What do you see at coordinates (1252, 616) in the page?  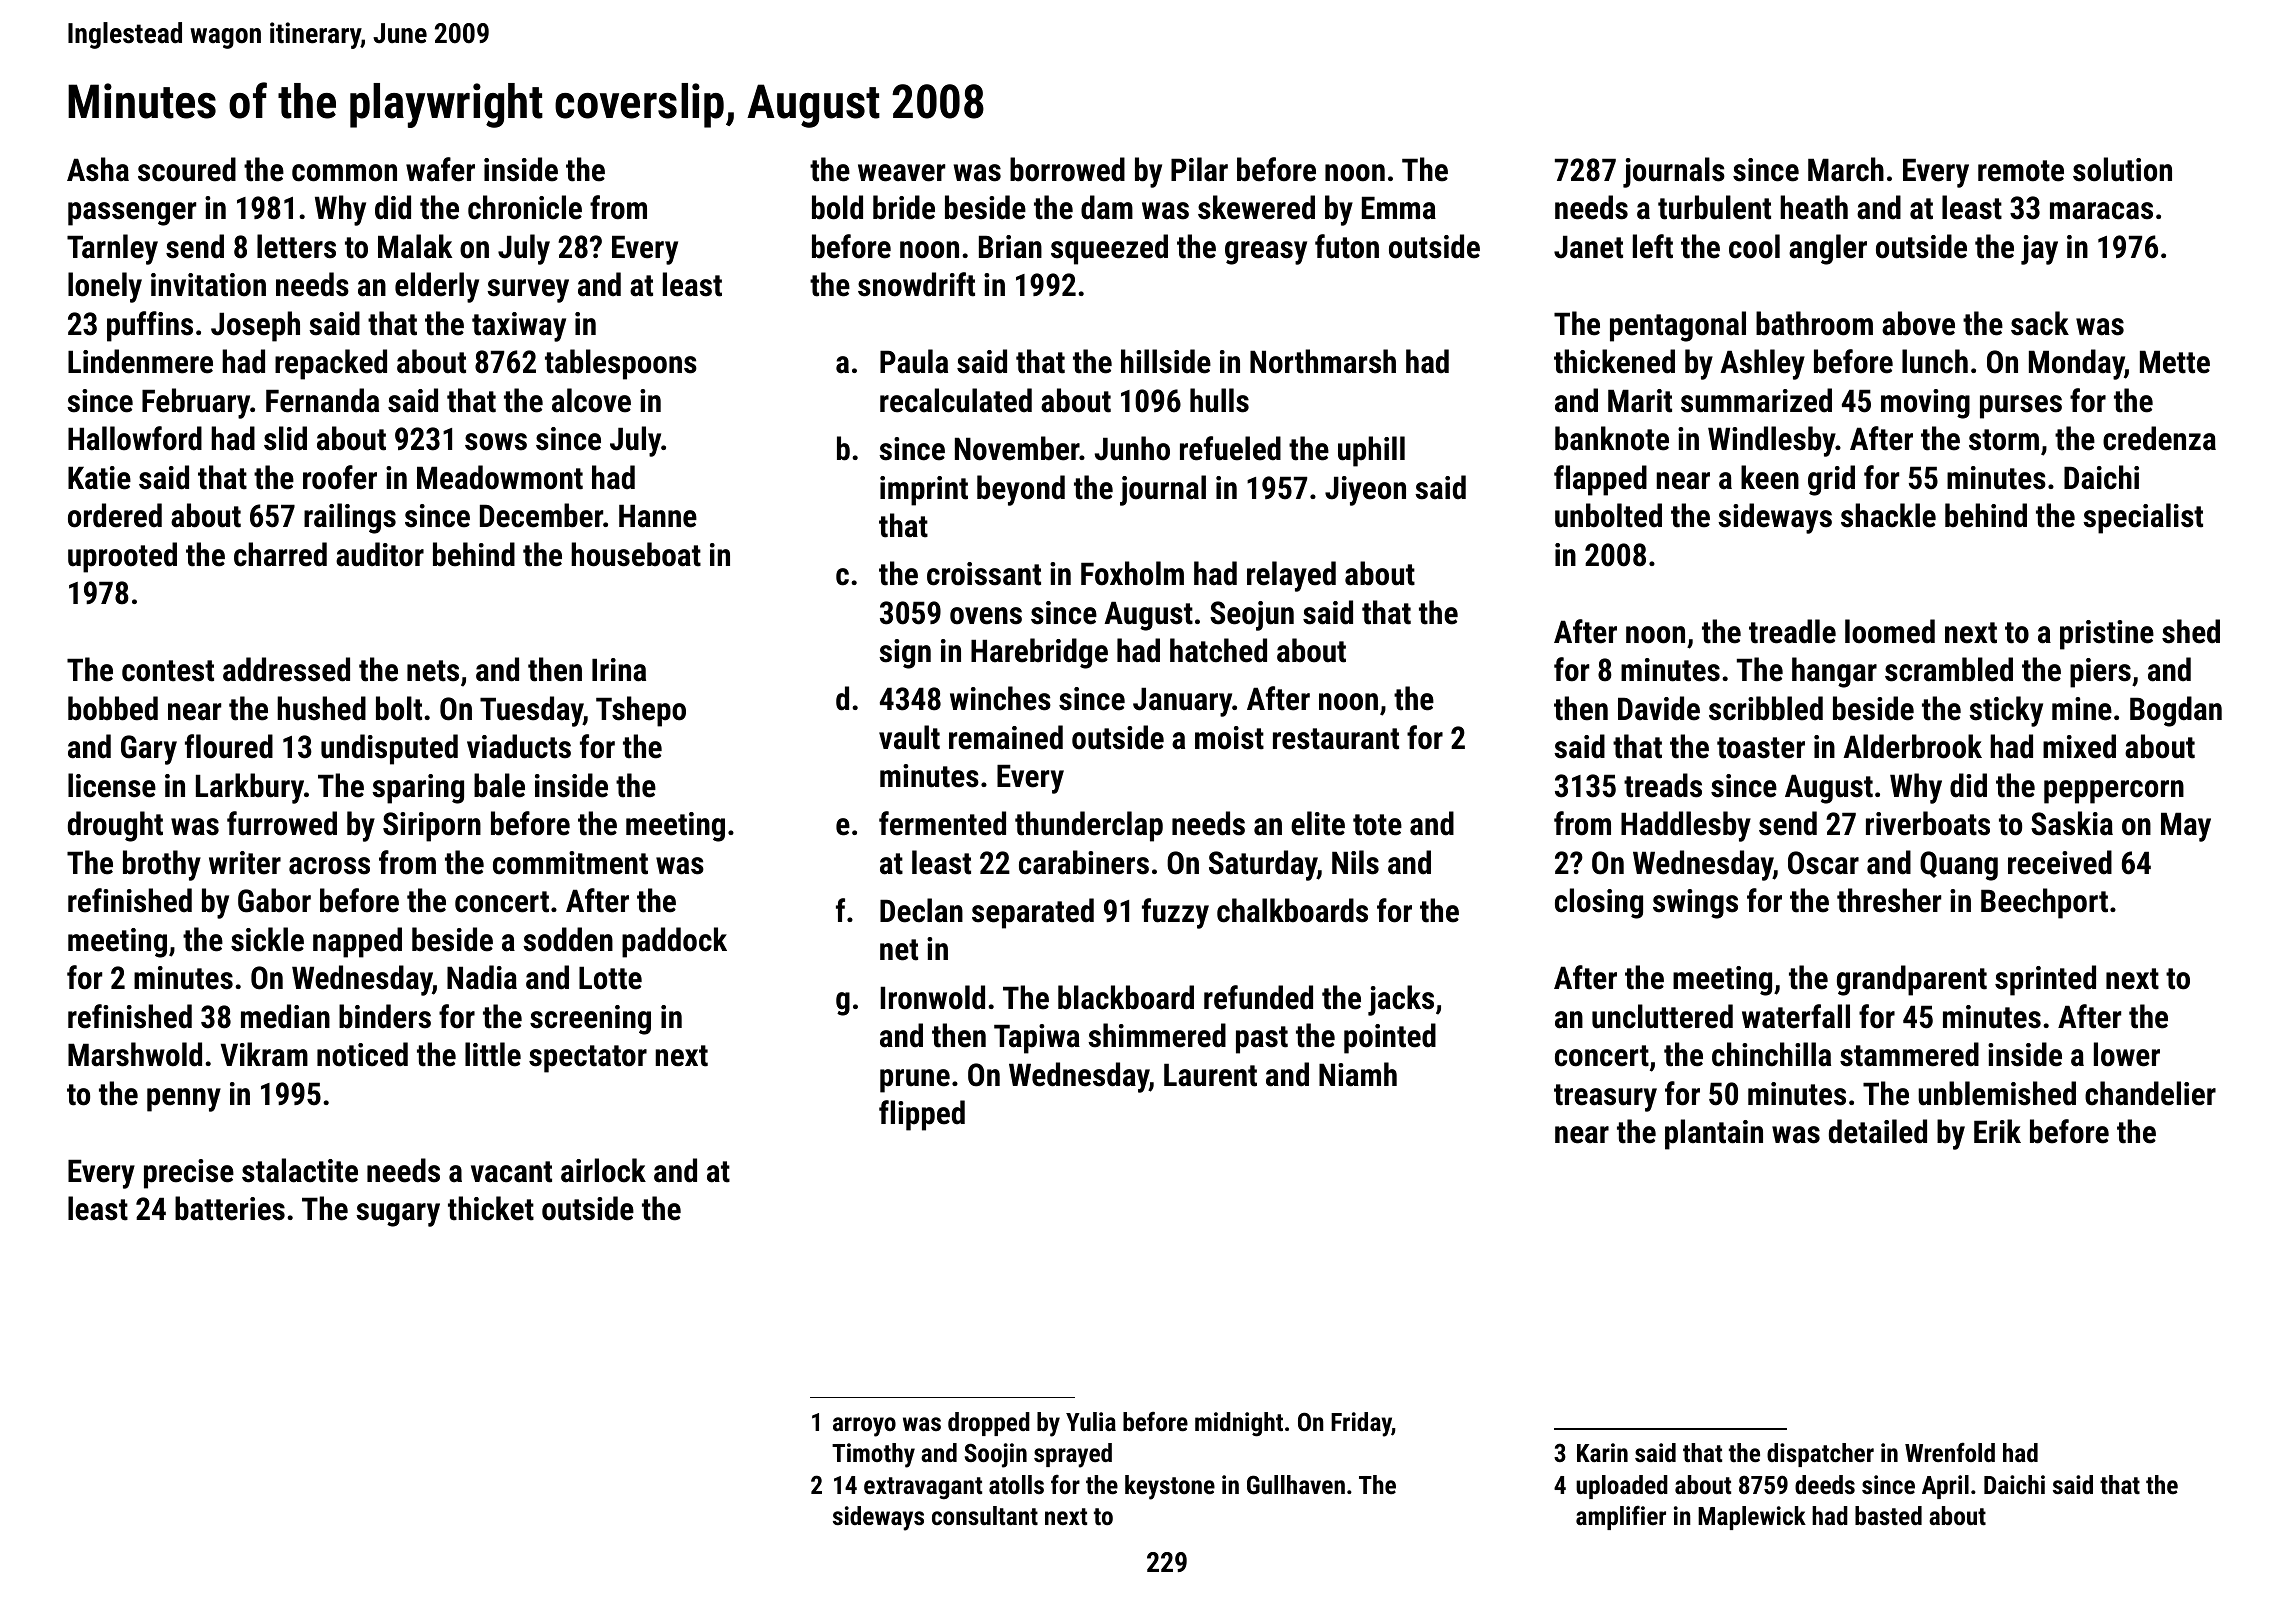 I see `Seojun` at bounding box center [1252, 616].
